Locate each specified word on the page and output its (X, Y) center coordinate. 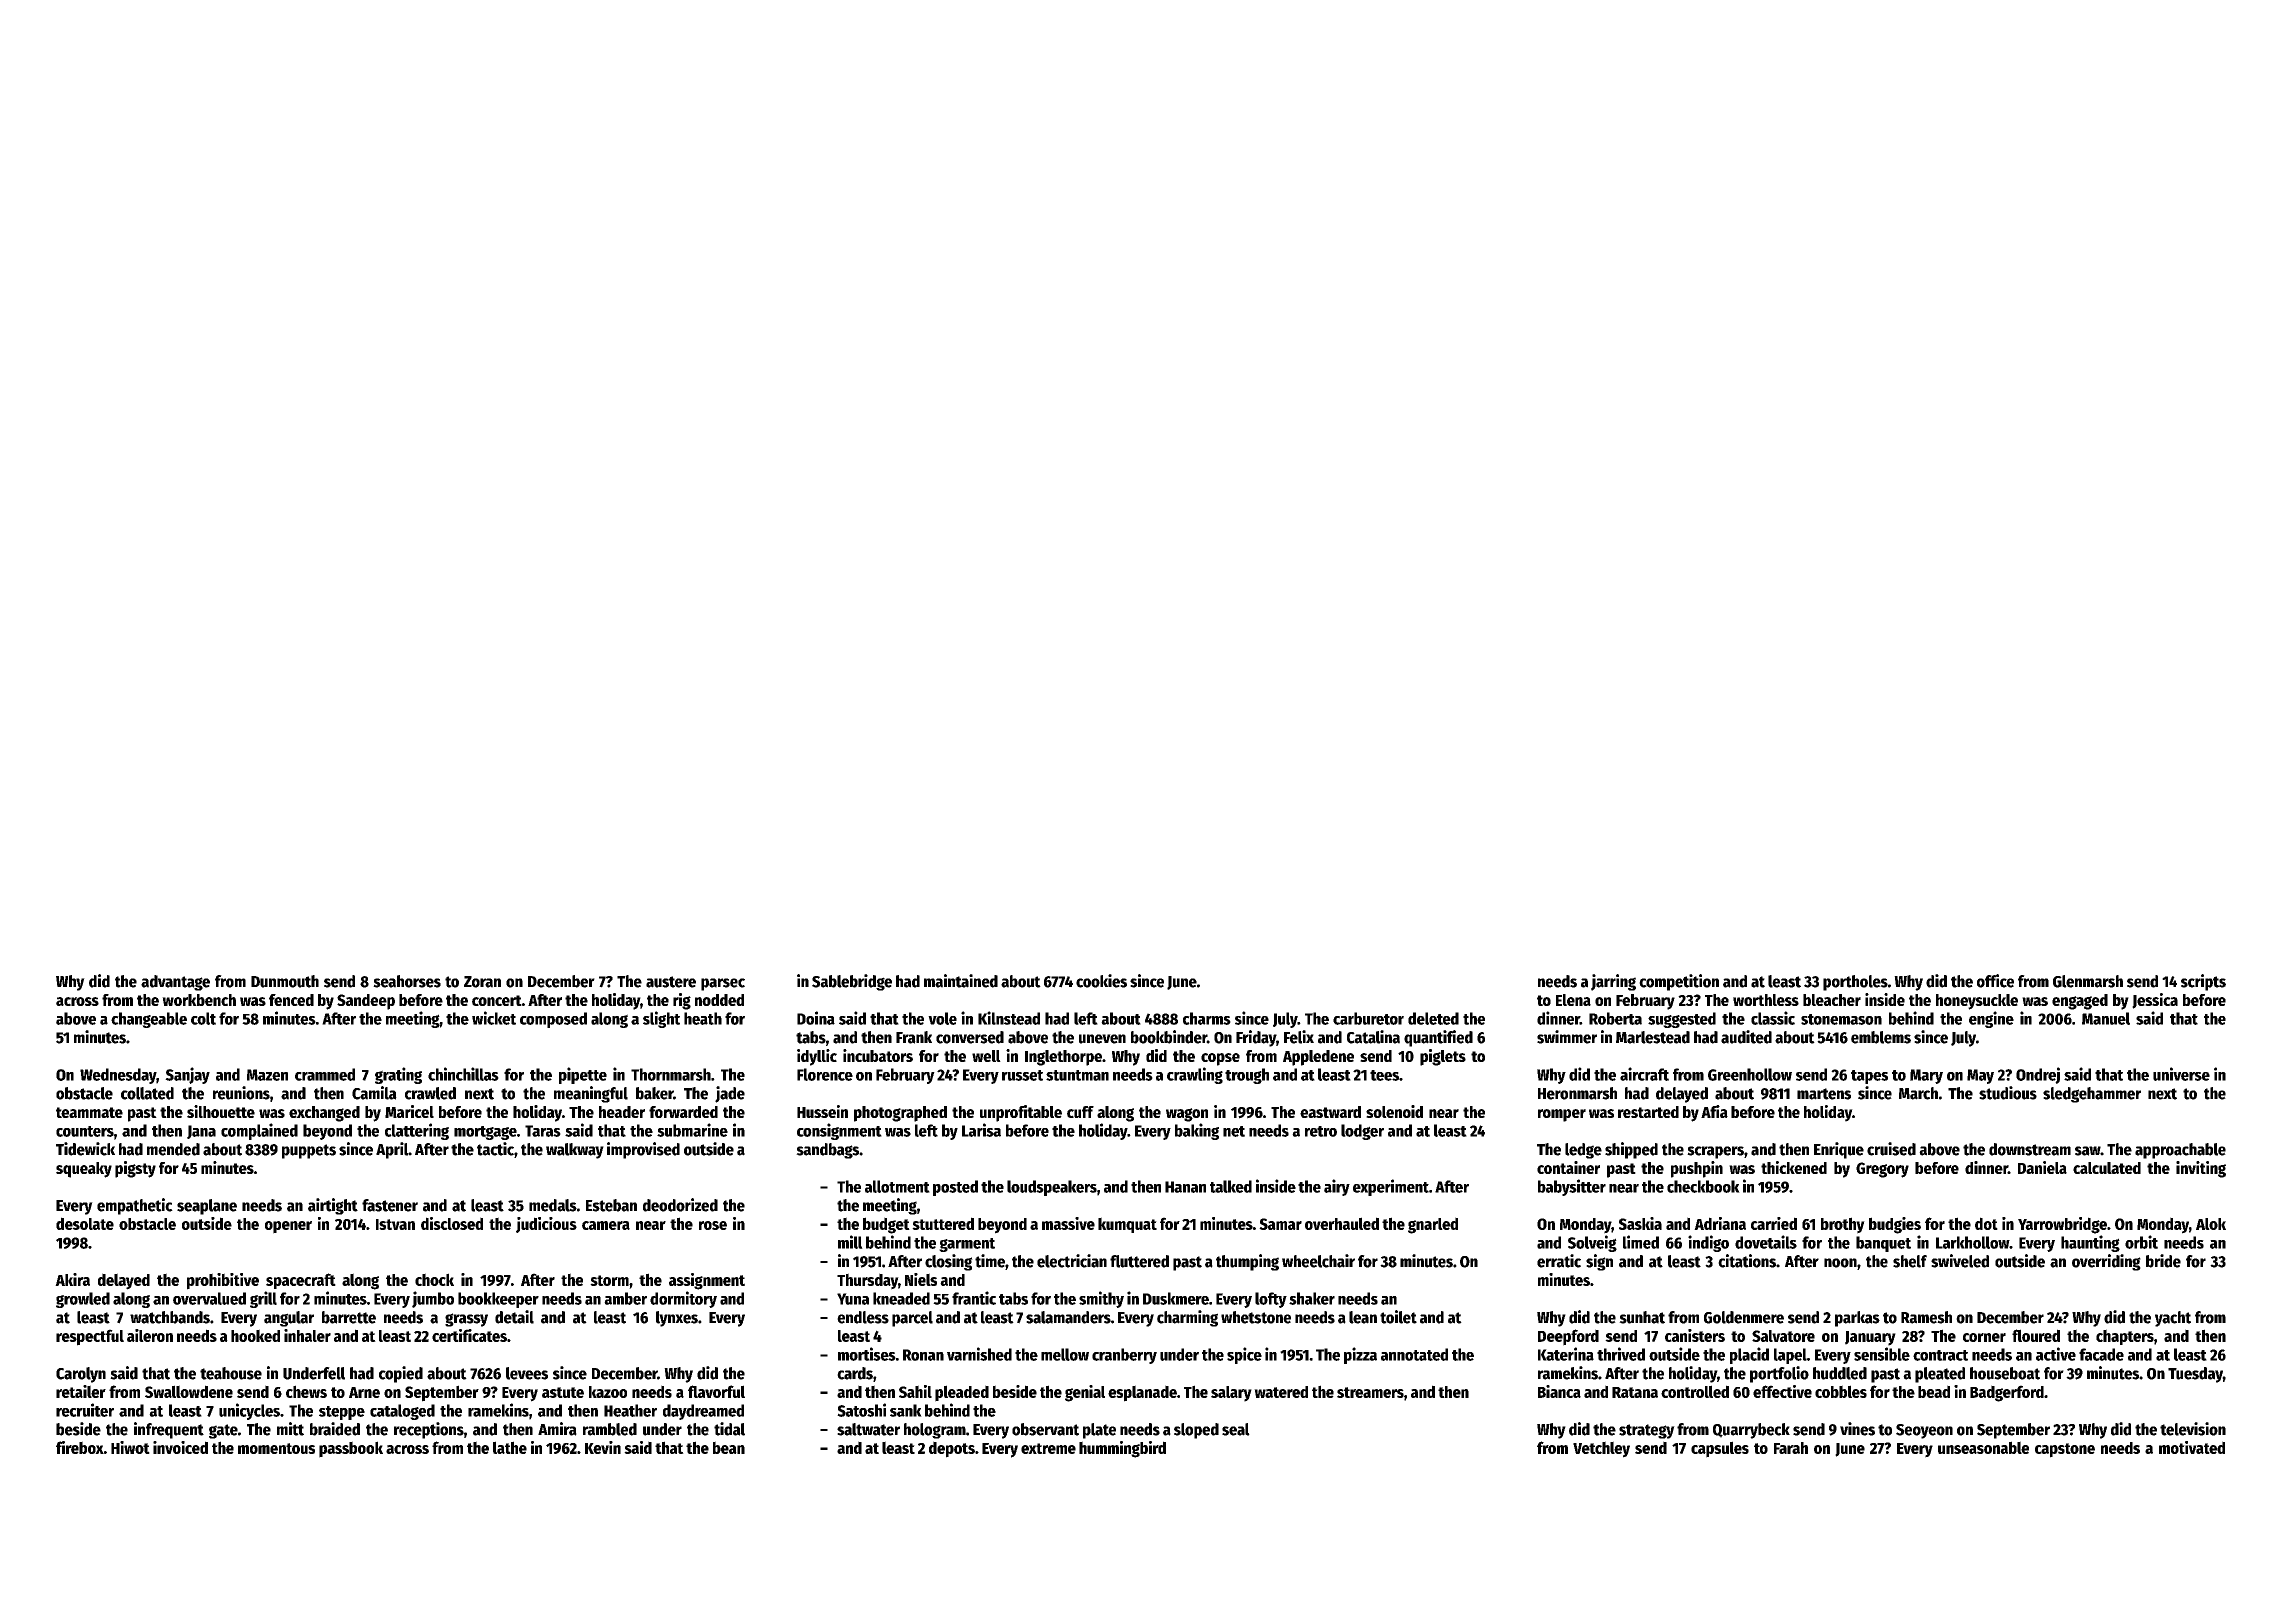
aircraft (1644, 1074)
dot (1986, 1223)
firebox (80, 1447)
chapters (2125, 1337)
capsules (1720, 1449)
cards (855, 1373)
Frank (914, 1037)
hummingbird (1122, 1449)
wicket (494, 1018)
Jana (201, 1132)
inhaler (307, 1335)
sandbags (827, 1151)
